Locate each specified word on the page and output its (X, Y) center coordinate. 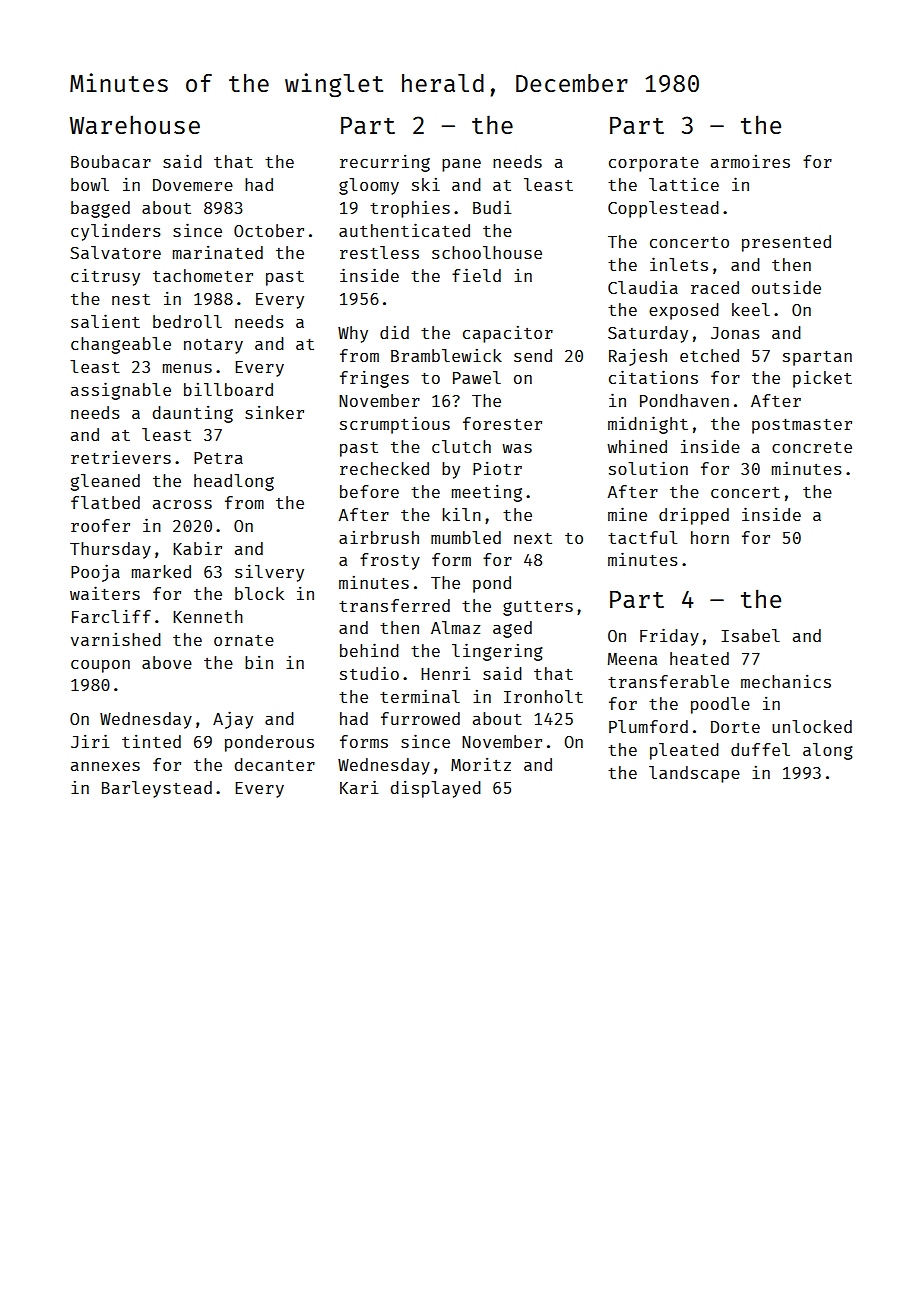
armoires (750, 161)
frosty (390, 561)
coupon (100, 666)
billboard (228, 389)
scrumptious (395, 425)
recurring (385, 163)
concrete (812, 447)
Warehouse (135, 124)
